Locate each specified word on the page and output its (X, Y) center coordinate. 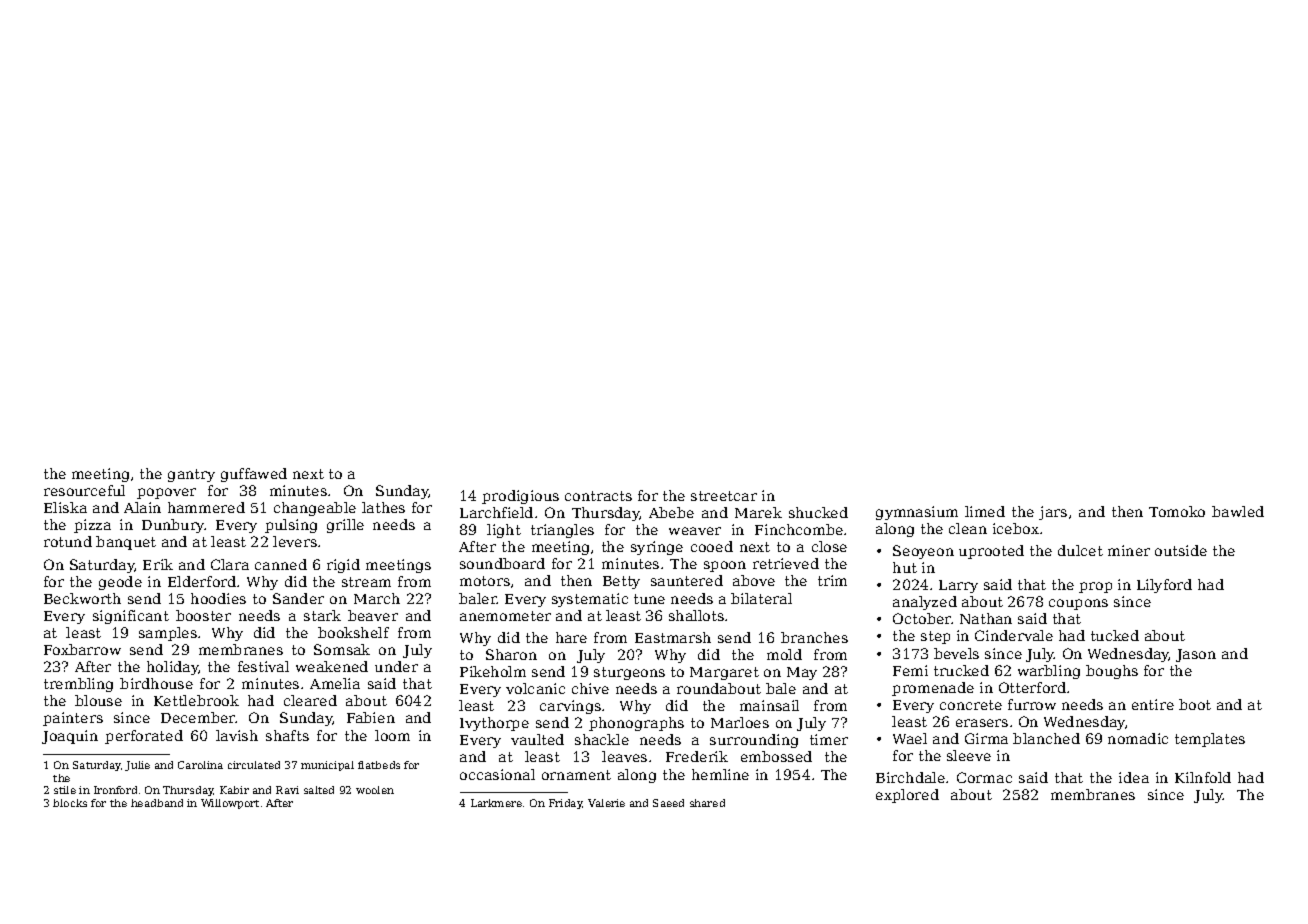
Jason (1196, 655)
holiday (173, 668)
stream (366, 582)
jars (1053, 513)
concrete (971, 705)
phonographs (636, 724)
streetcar (724, 496)
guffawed (254, 475)
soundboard (502, 563)
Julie (137, 766)
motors (485, 581)
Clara (230, 564)
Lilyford (1164, 586)
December (198, 717)
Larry (958, 586)
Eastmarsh (673, 637)
